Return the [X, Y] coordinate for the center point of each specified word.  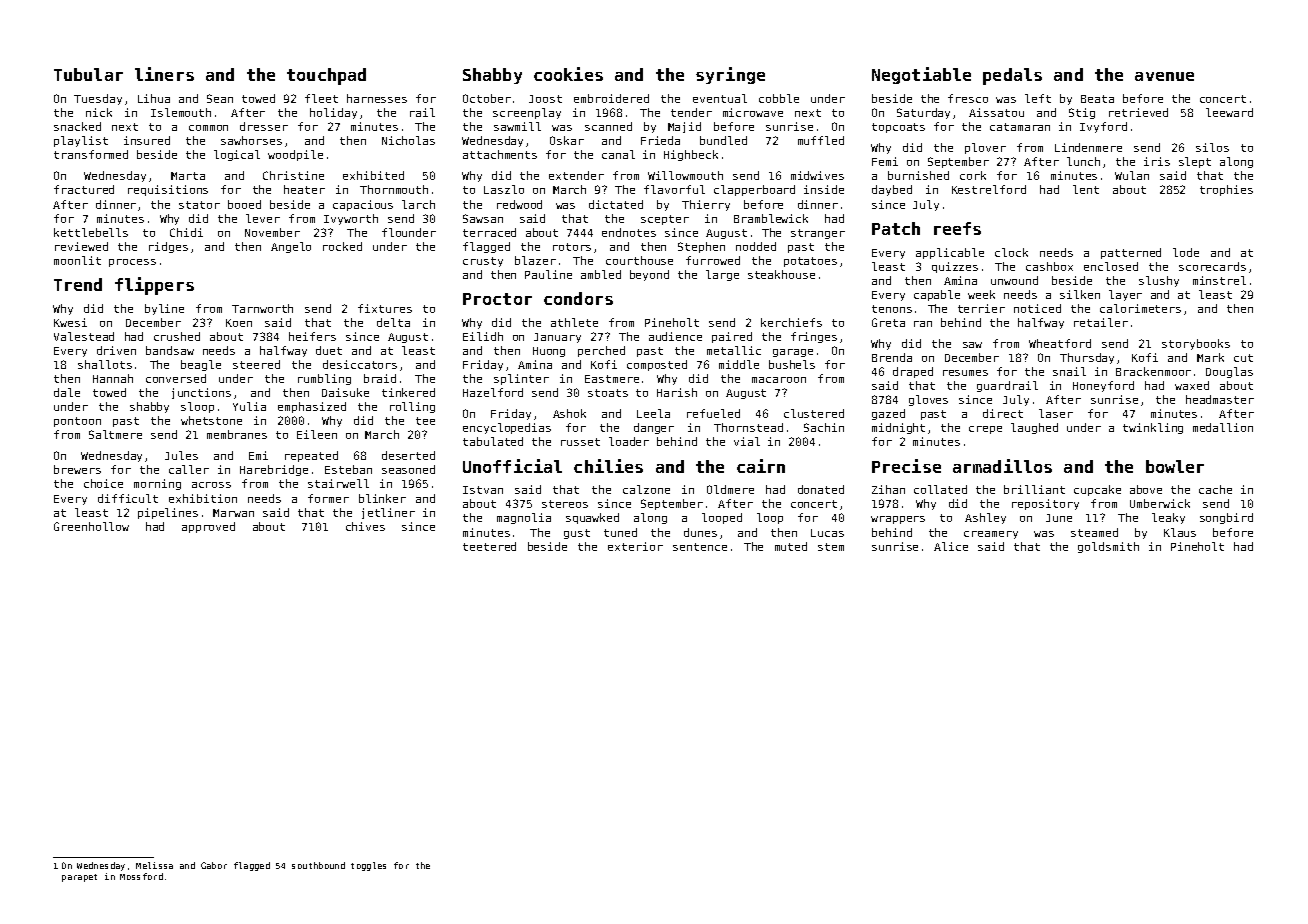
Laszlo [504, 189]
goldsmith [1108, 547]
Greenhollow [91, 526]
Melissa [154, 865]
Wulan [1132, 175]
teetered [489, 546]
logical [237, 155]
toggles [368, 866]
